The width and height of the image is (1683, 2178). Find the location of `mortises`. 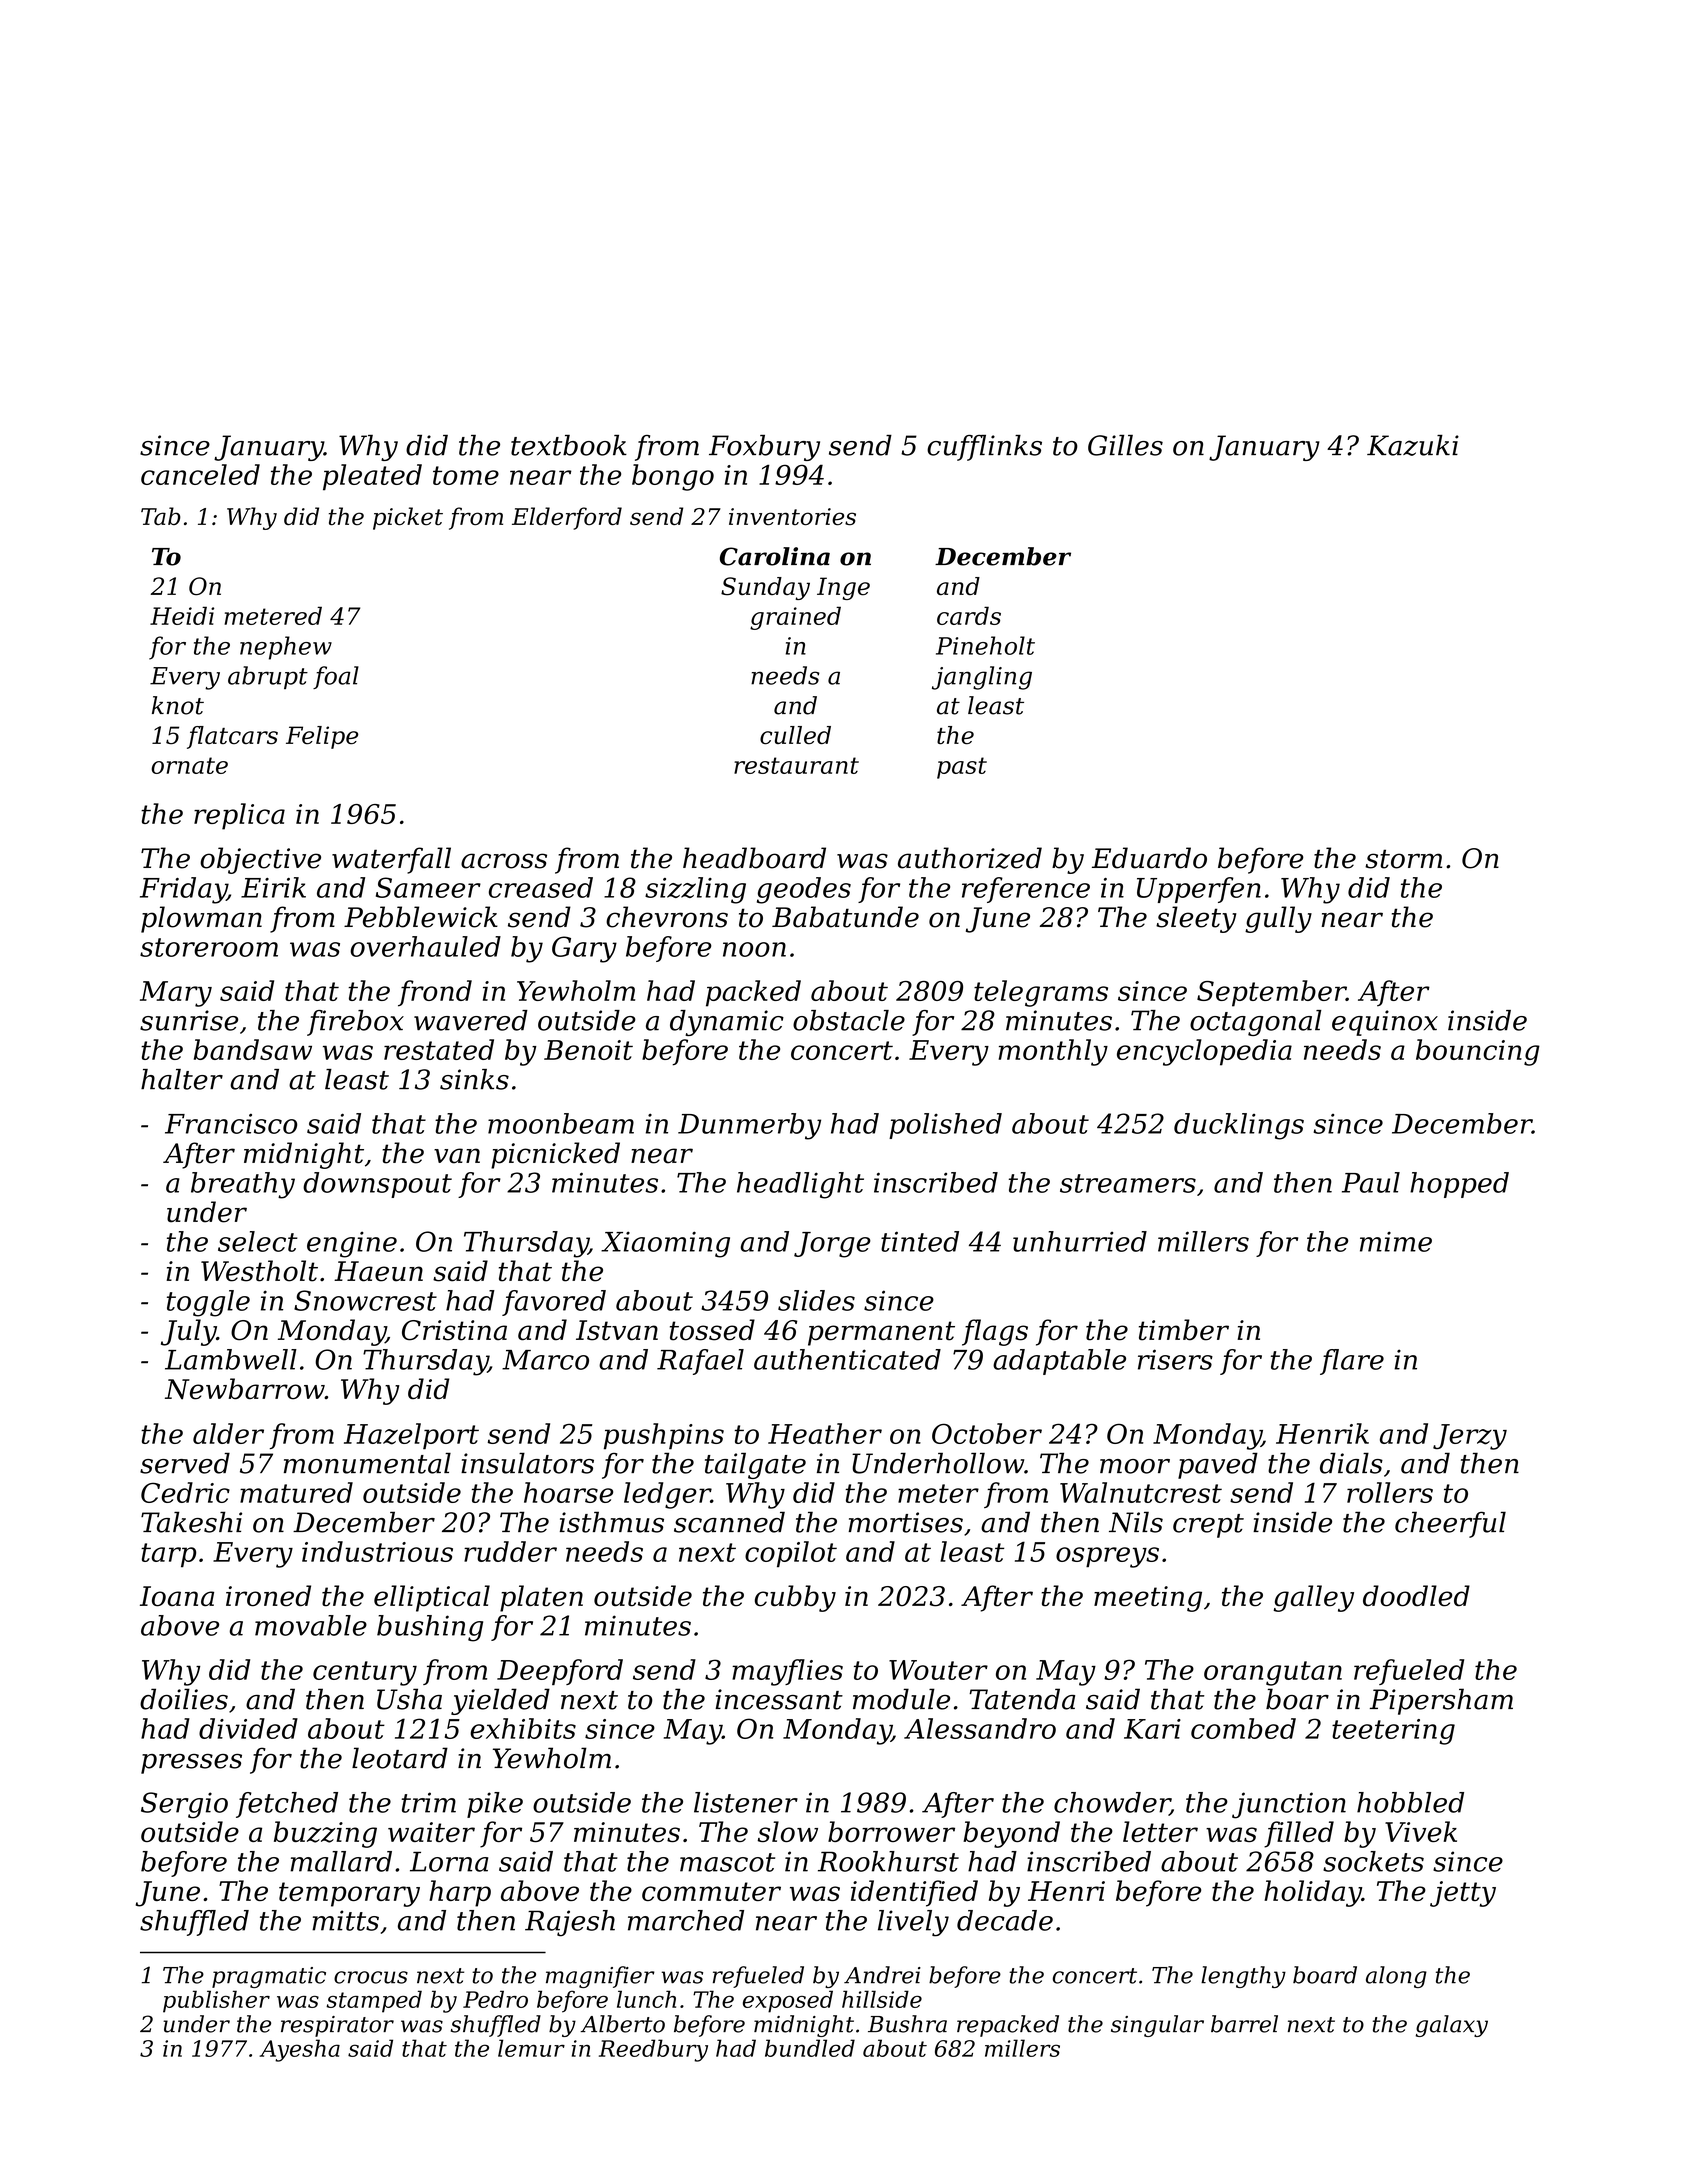

mortises is located at coordinates (905, 1522).
